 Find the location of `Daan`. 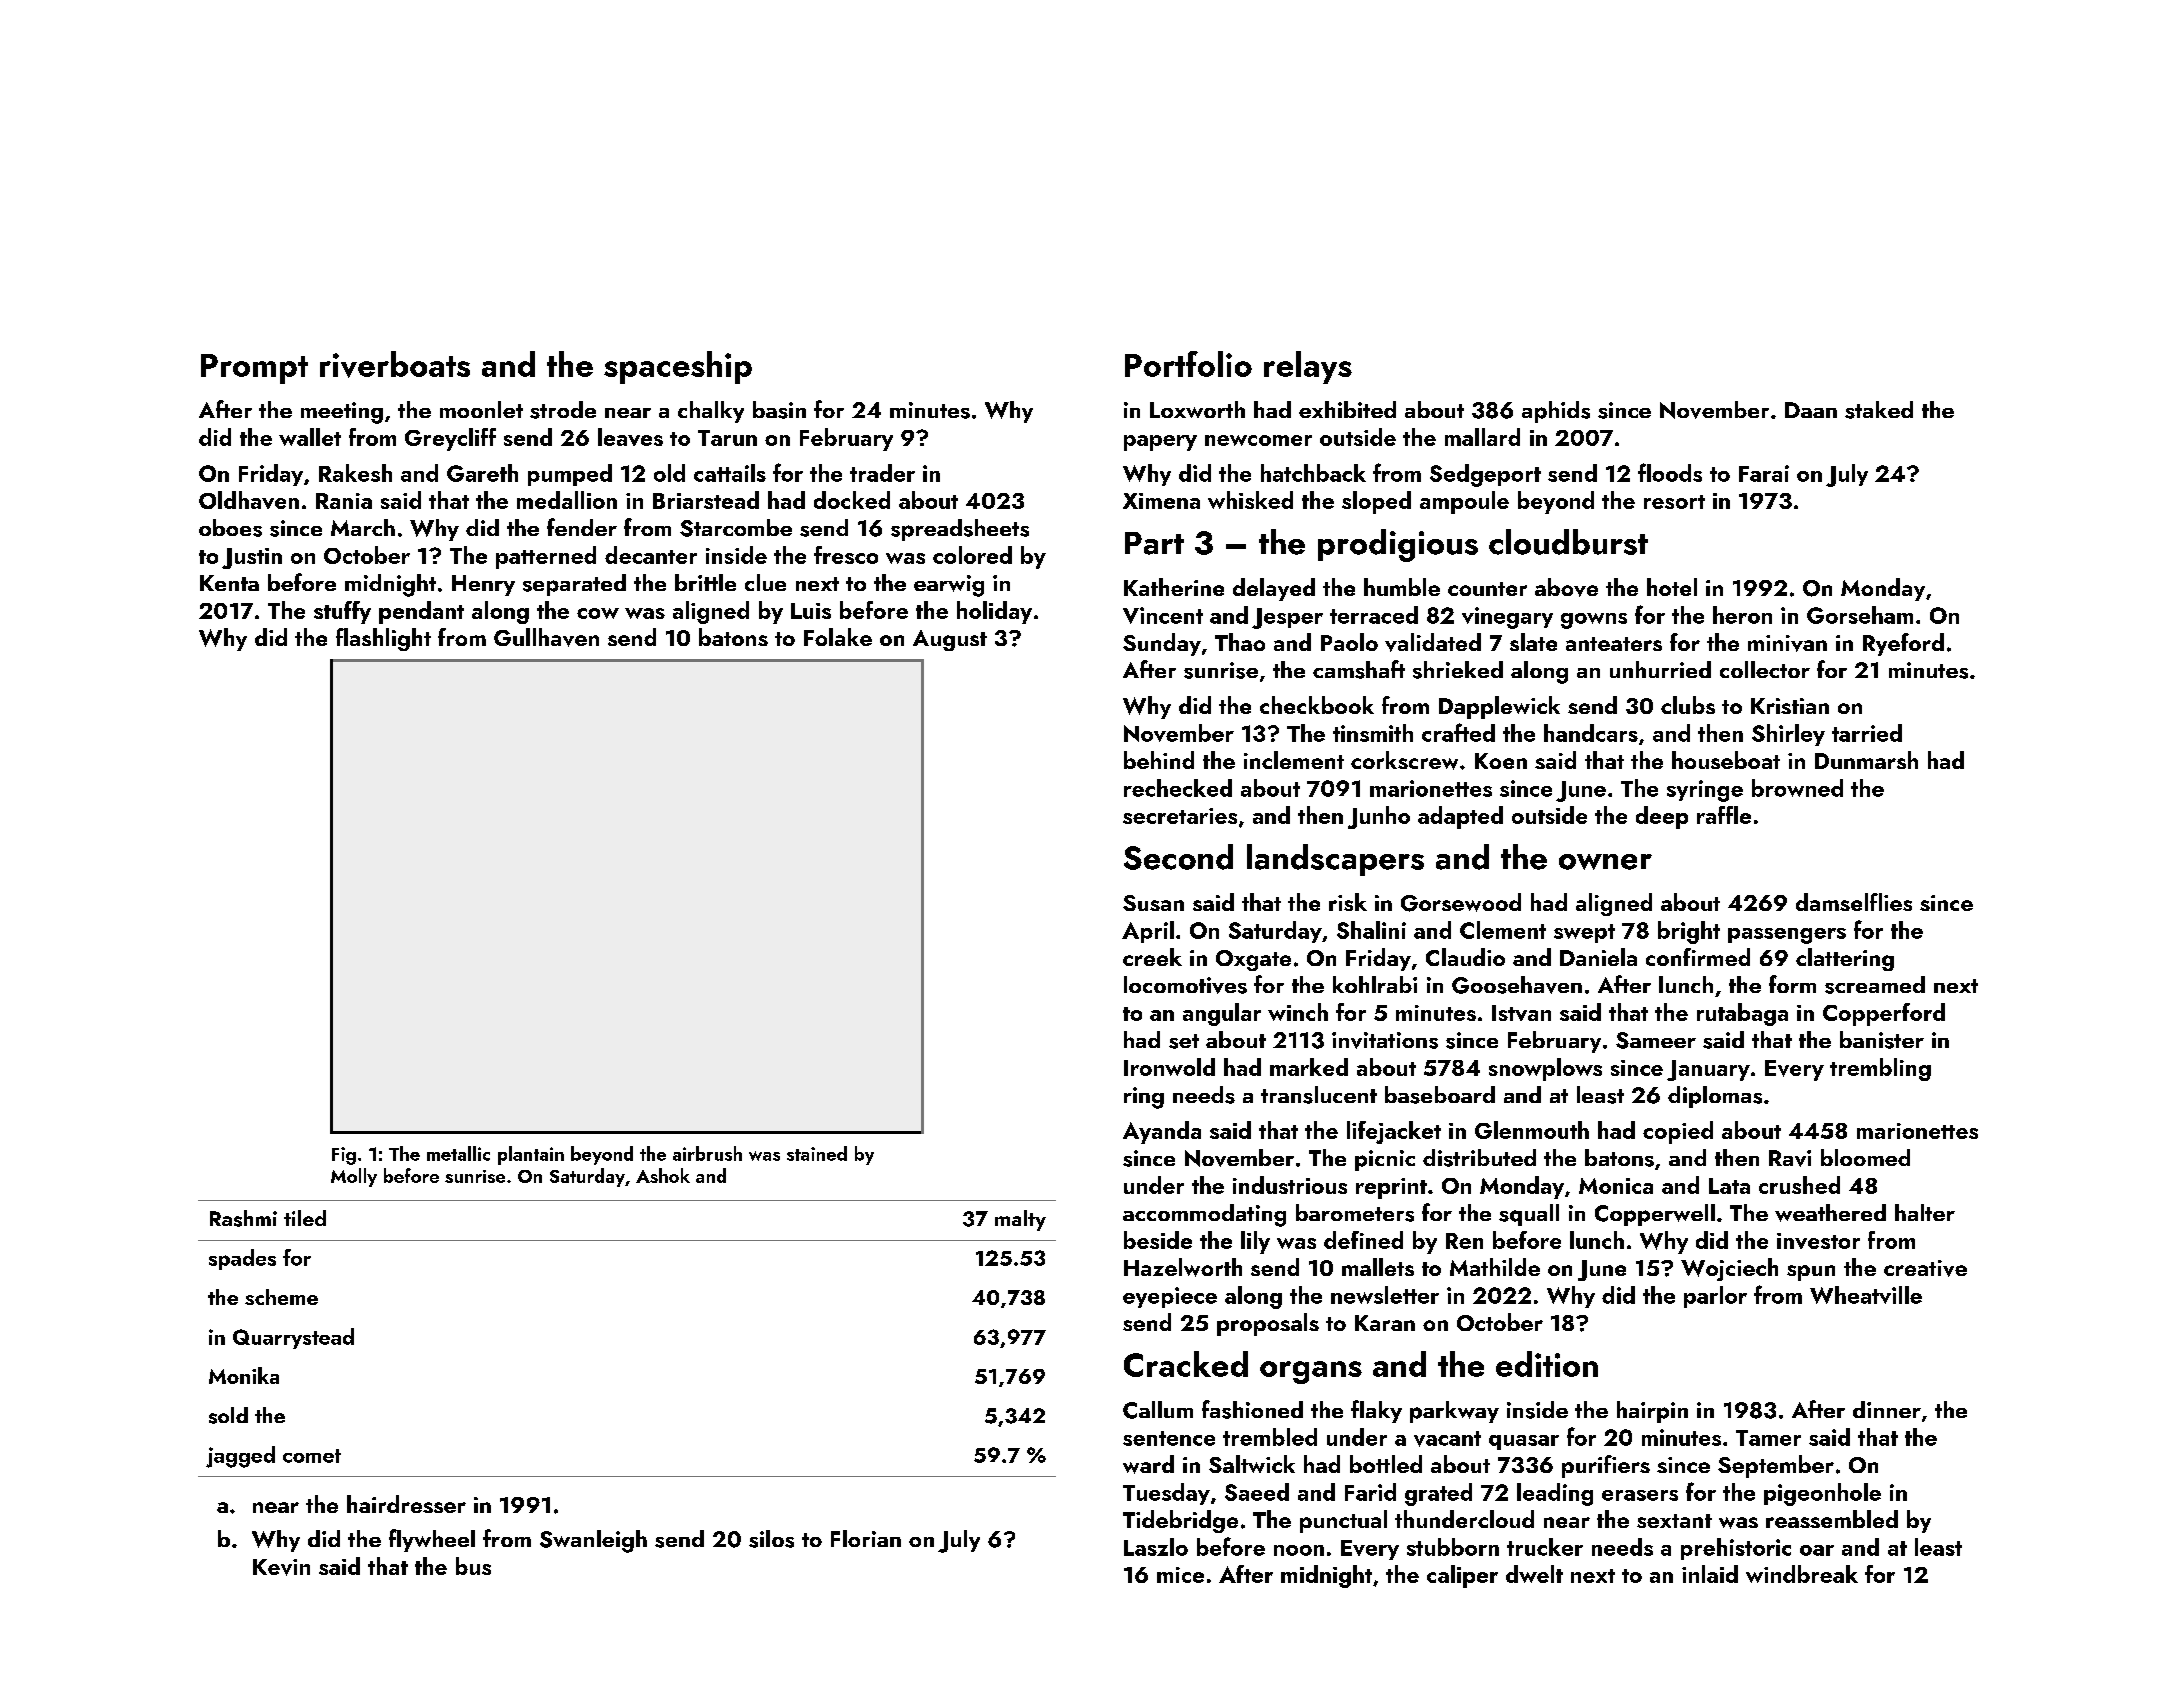

Daan is located at coordinates (1811, 410).
